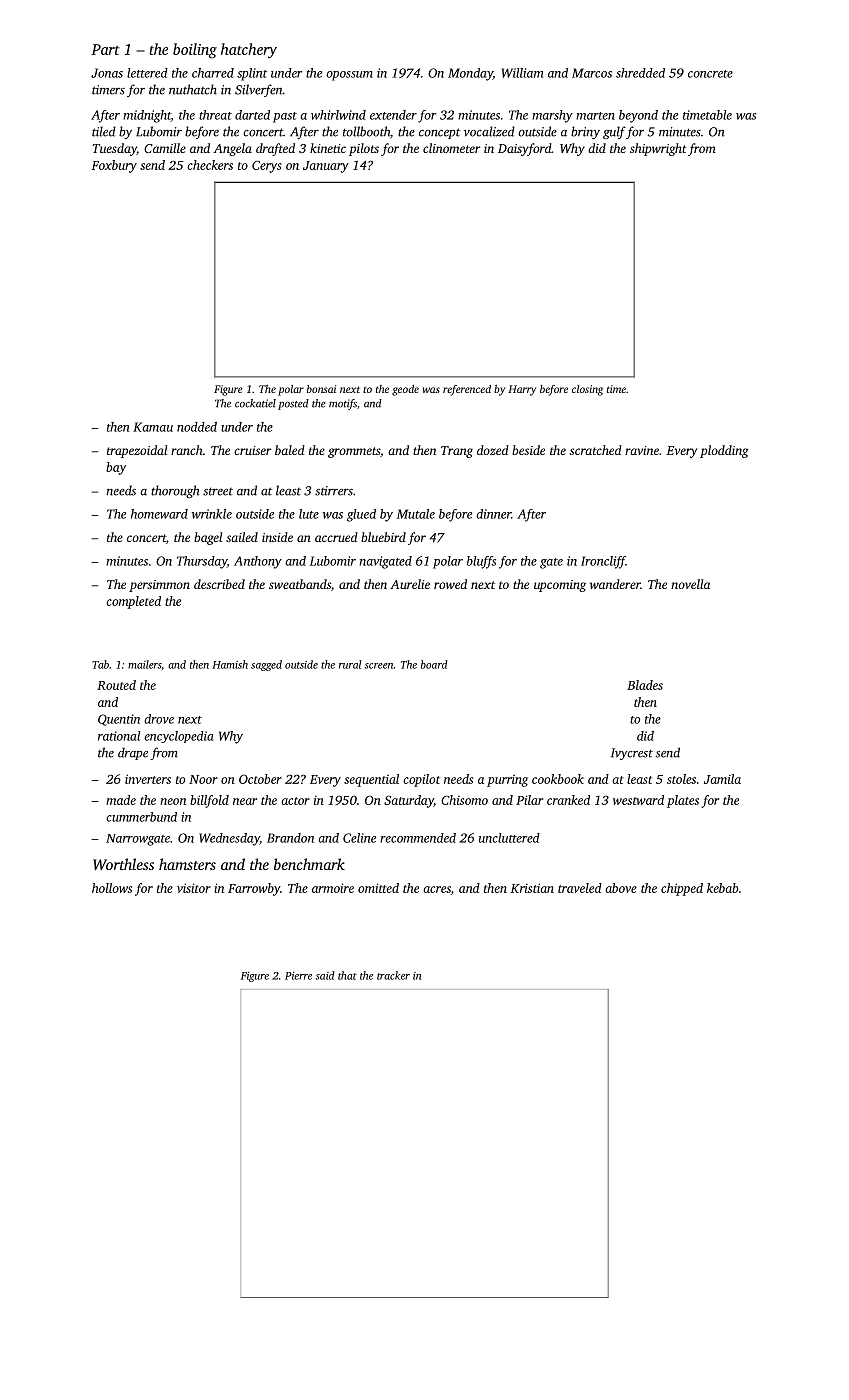 The width and height of the document is (849, 1400). What do you see at coordinates (632, 754) in the document?
I see `Ivycrest` at bounding box center [632, 754].
